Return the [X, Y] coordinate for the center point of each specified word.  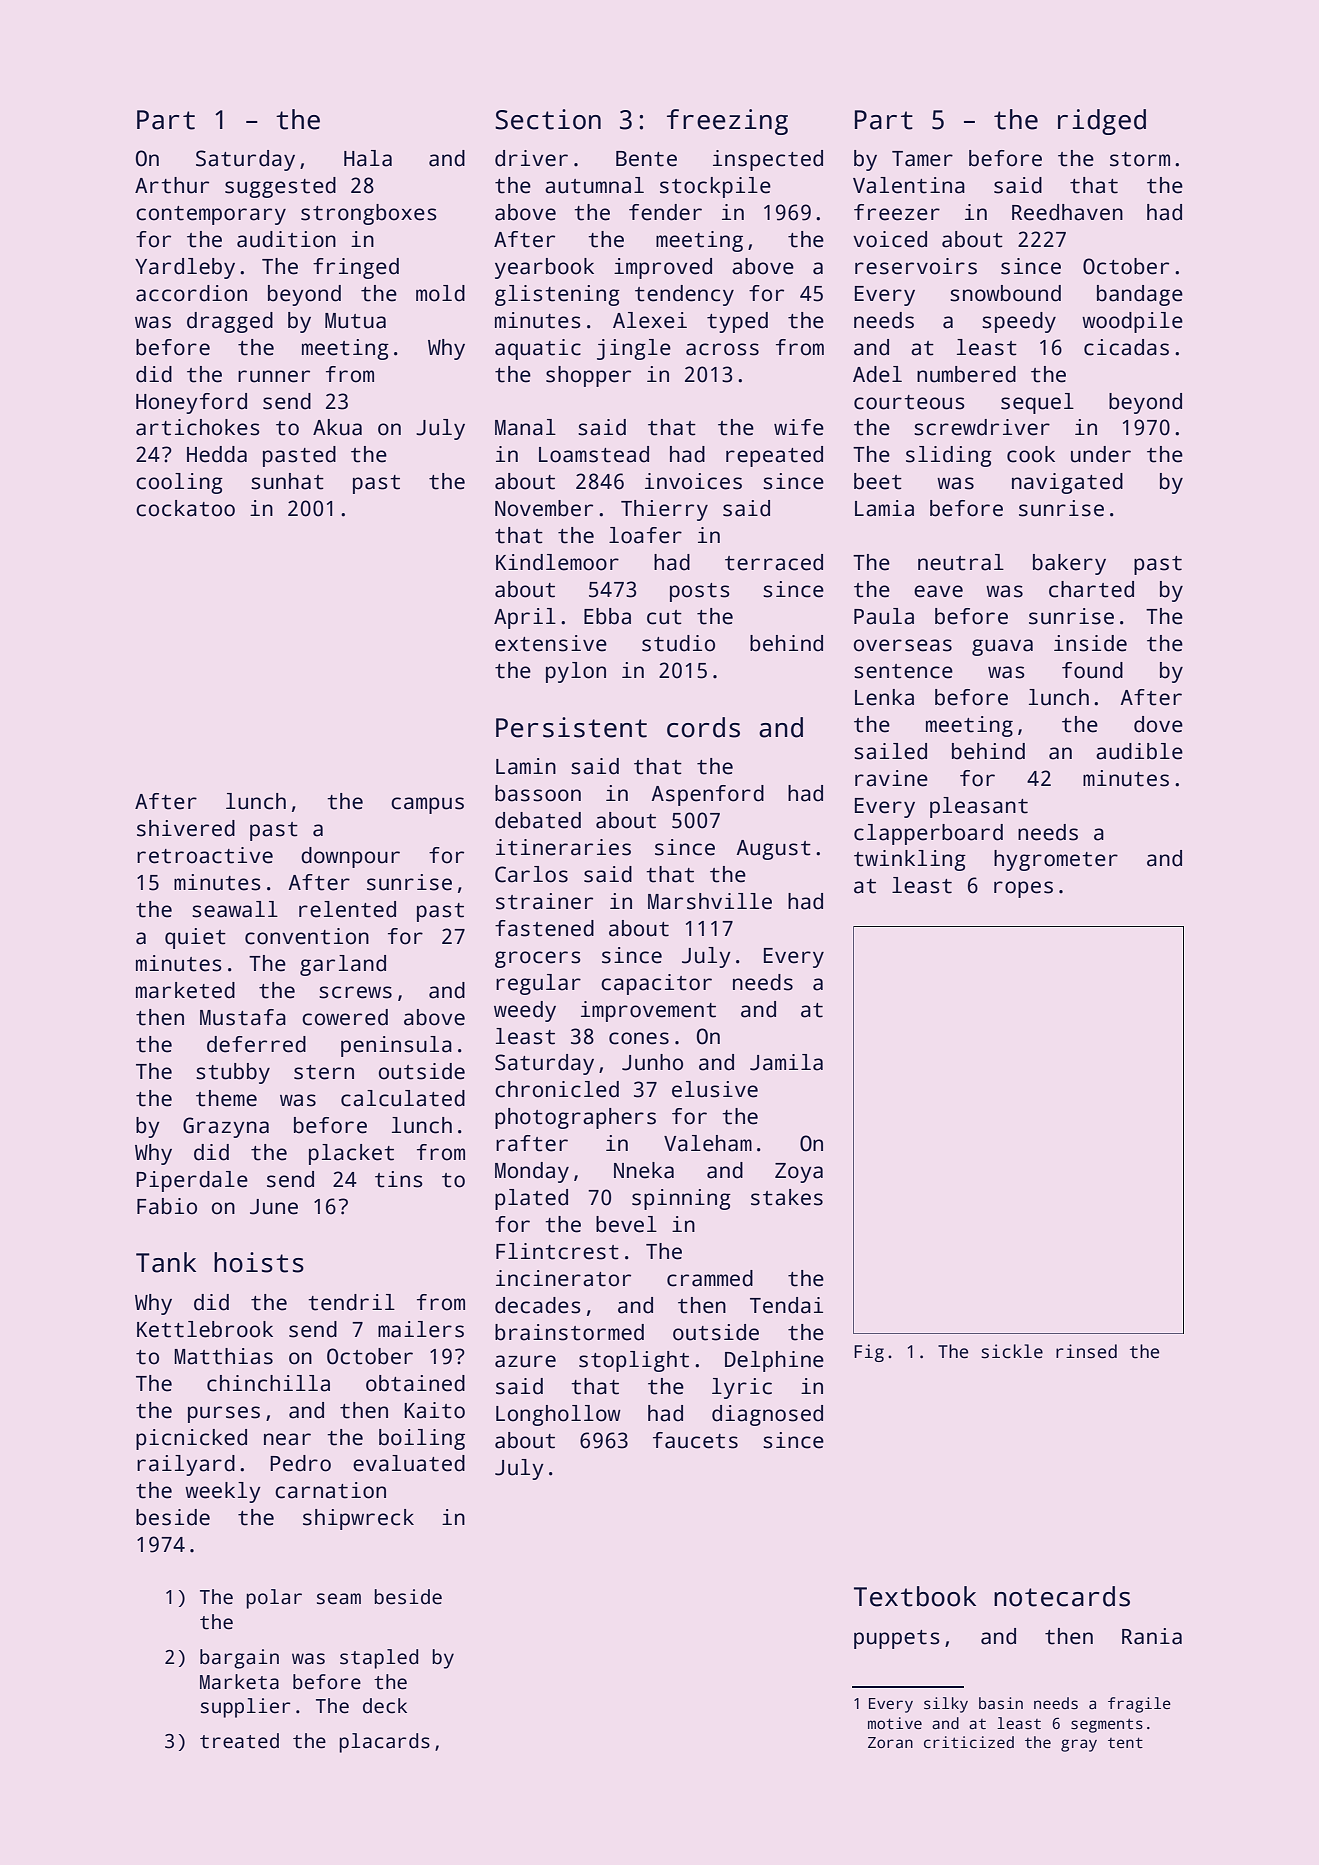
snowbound [1005, 293]
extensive [551, 643]
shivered [186, 828]
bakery [1069, 564]
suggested [280, 187]
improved [663, 268]
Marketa [239, 1682]
